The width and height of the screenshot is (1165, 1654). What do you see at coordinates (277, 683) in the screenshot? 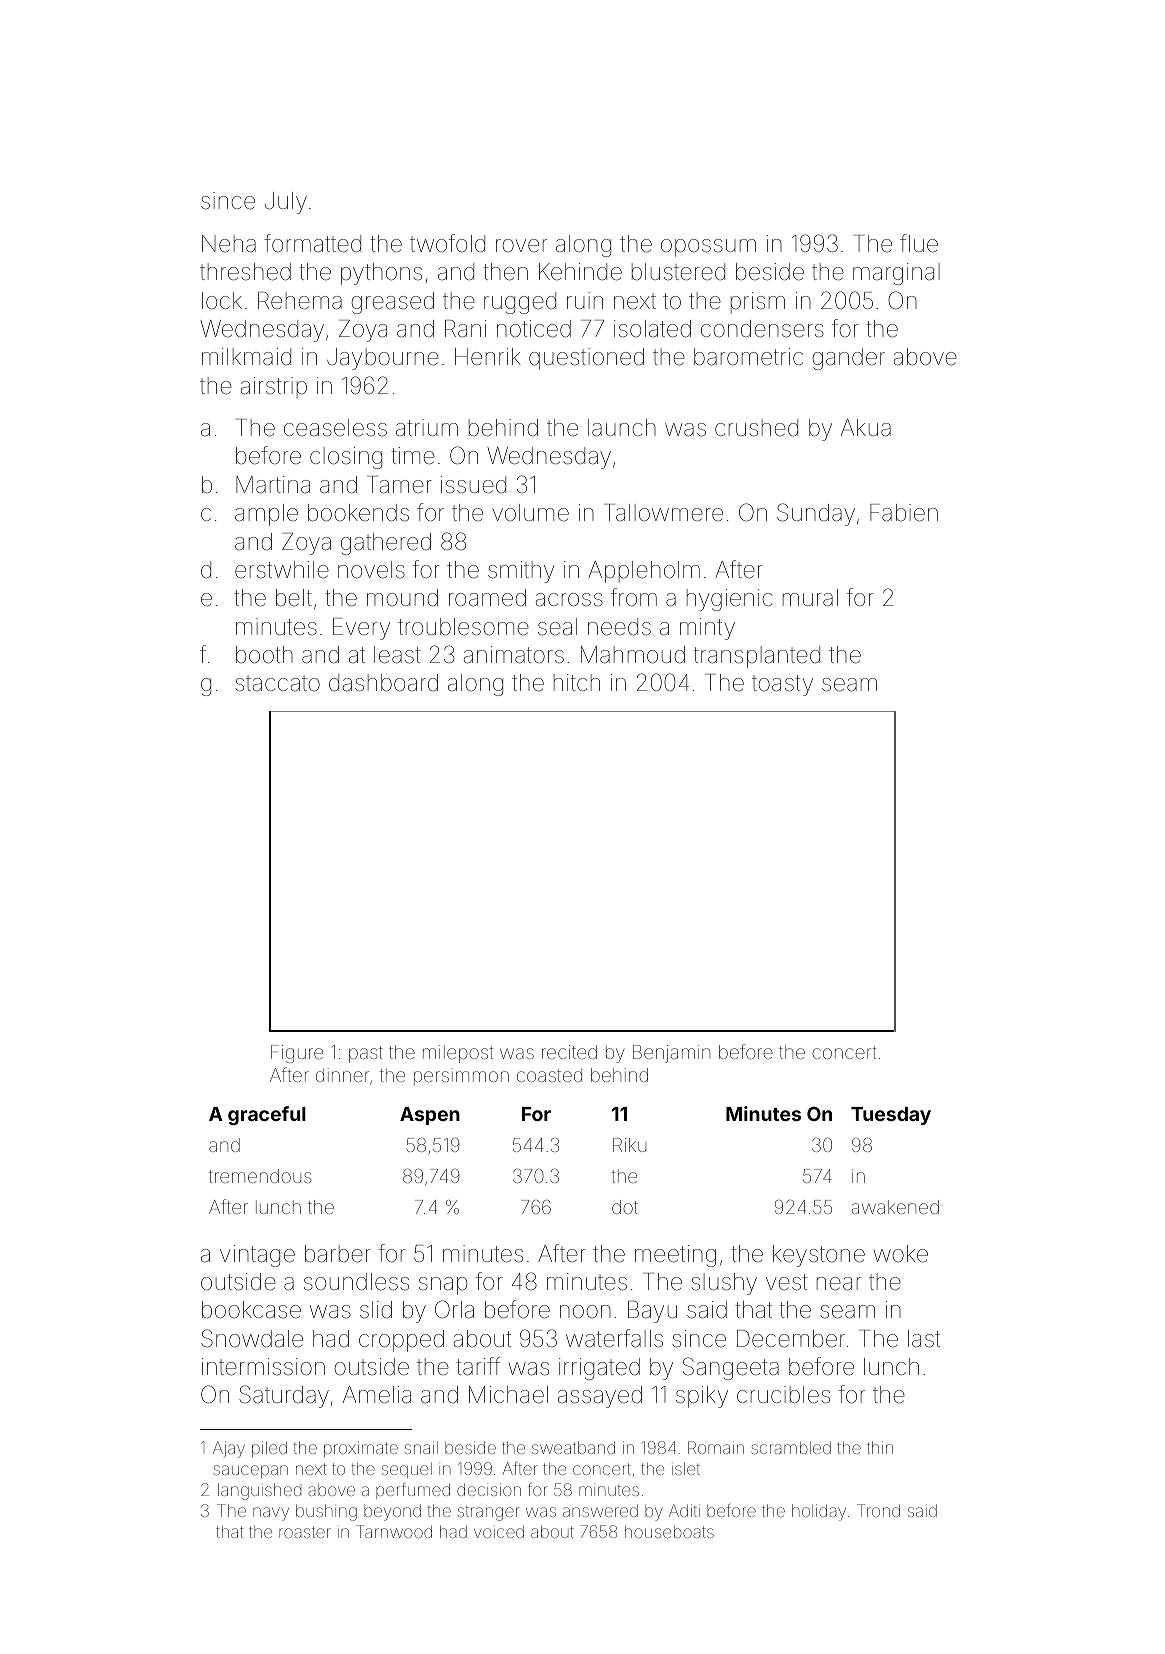
I see `staccato` at bounding box center [277, 683].
